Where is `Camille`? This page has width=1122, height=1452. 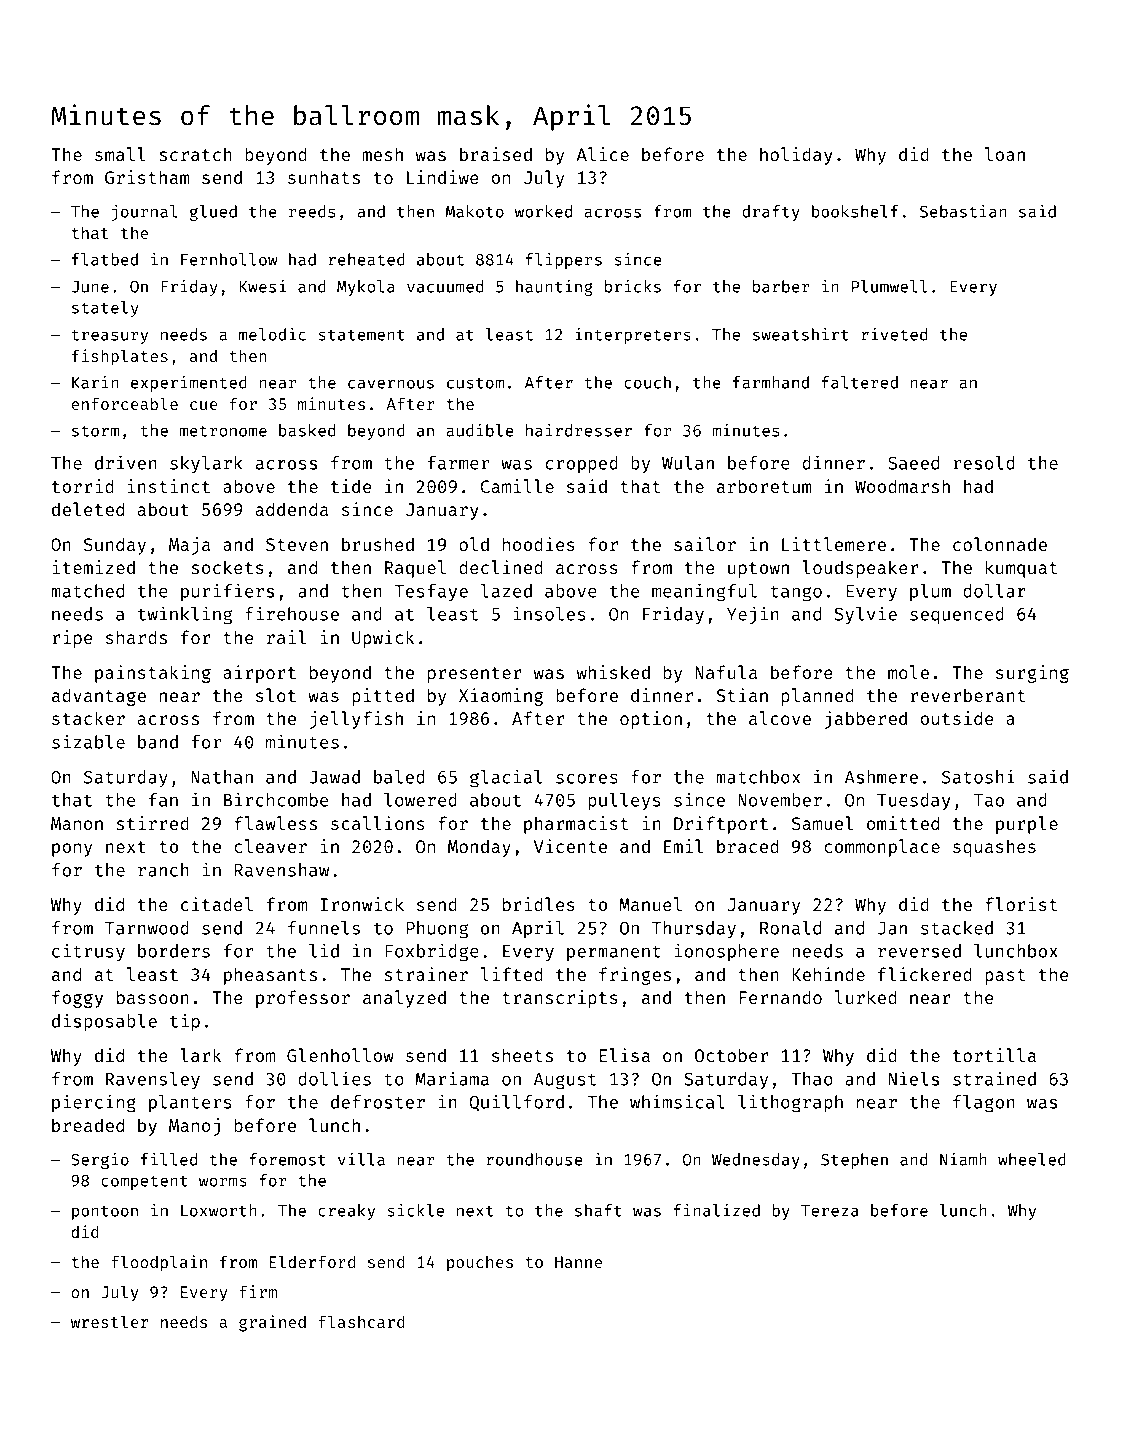
Camille is located at coordinates (517, 486).
